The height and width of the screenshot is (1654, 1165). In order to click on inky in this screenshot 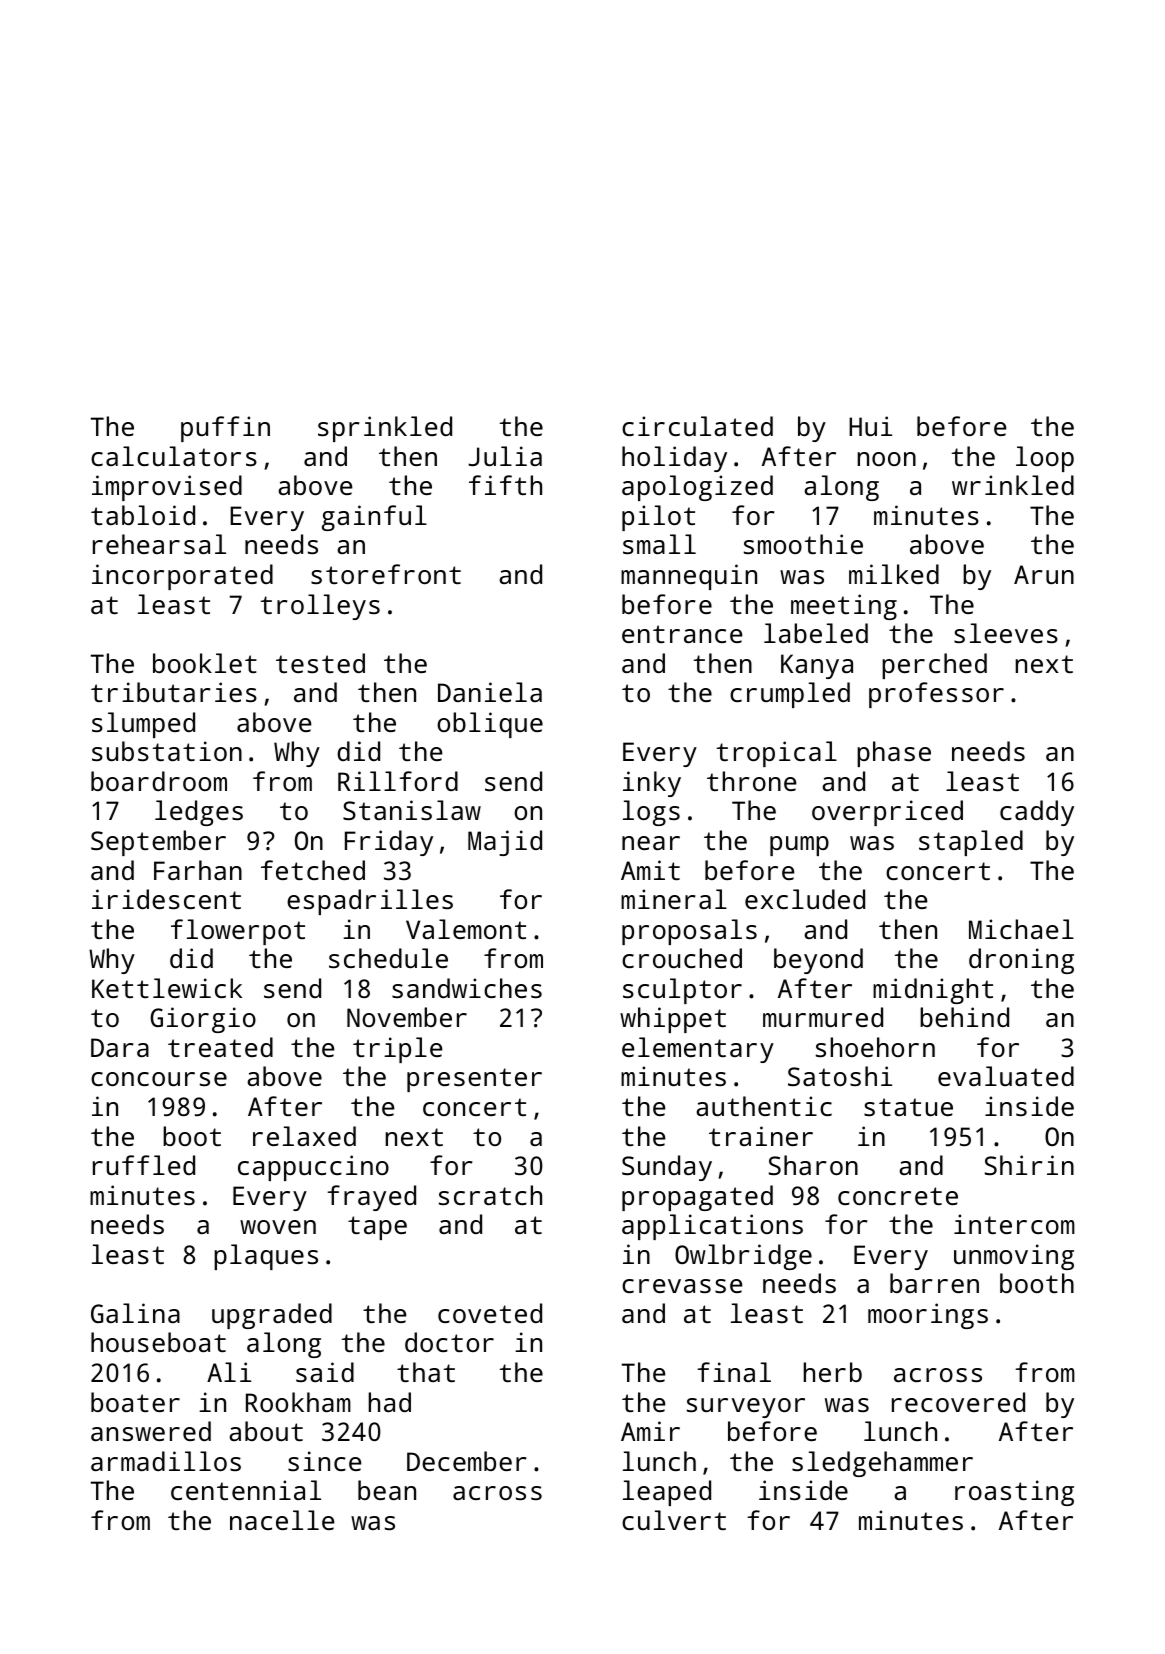, I will do `click(652, 784)`.
